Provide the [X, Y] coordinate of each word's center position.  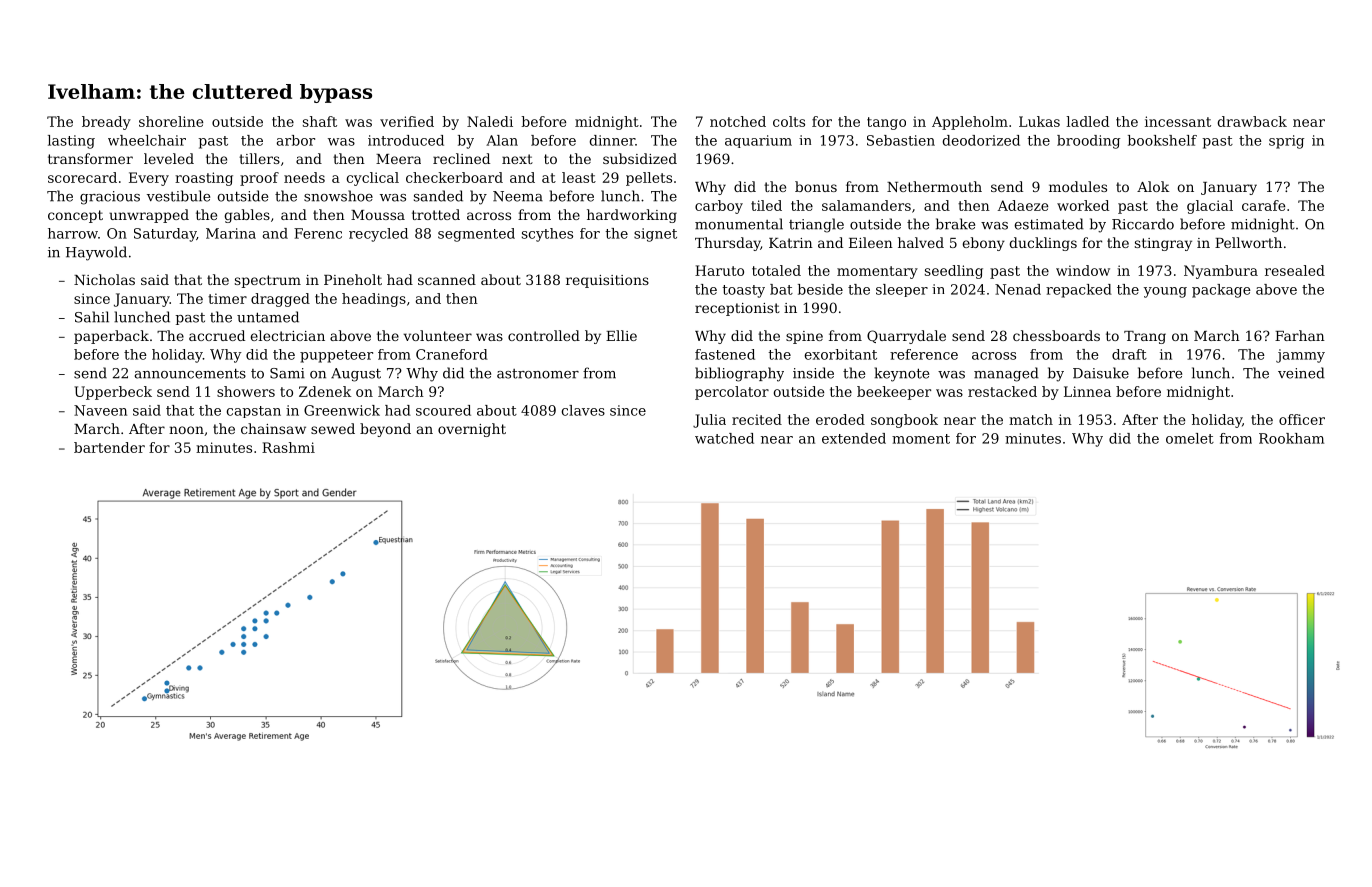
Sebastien [901, 140]
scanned [447, 279]
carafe [1263, 205]
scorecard [82, 177]
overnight [472, 430]
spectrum [268, 281]
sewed [333, 428]
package [1221, 291]
